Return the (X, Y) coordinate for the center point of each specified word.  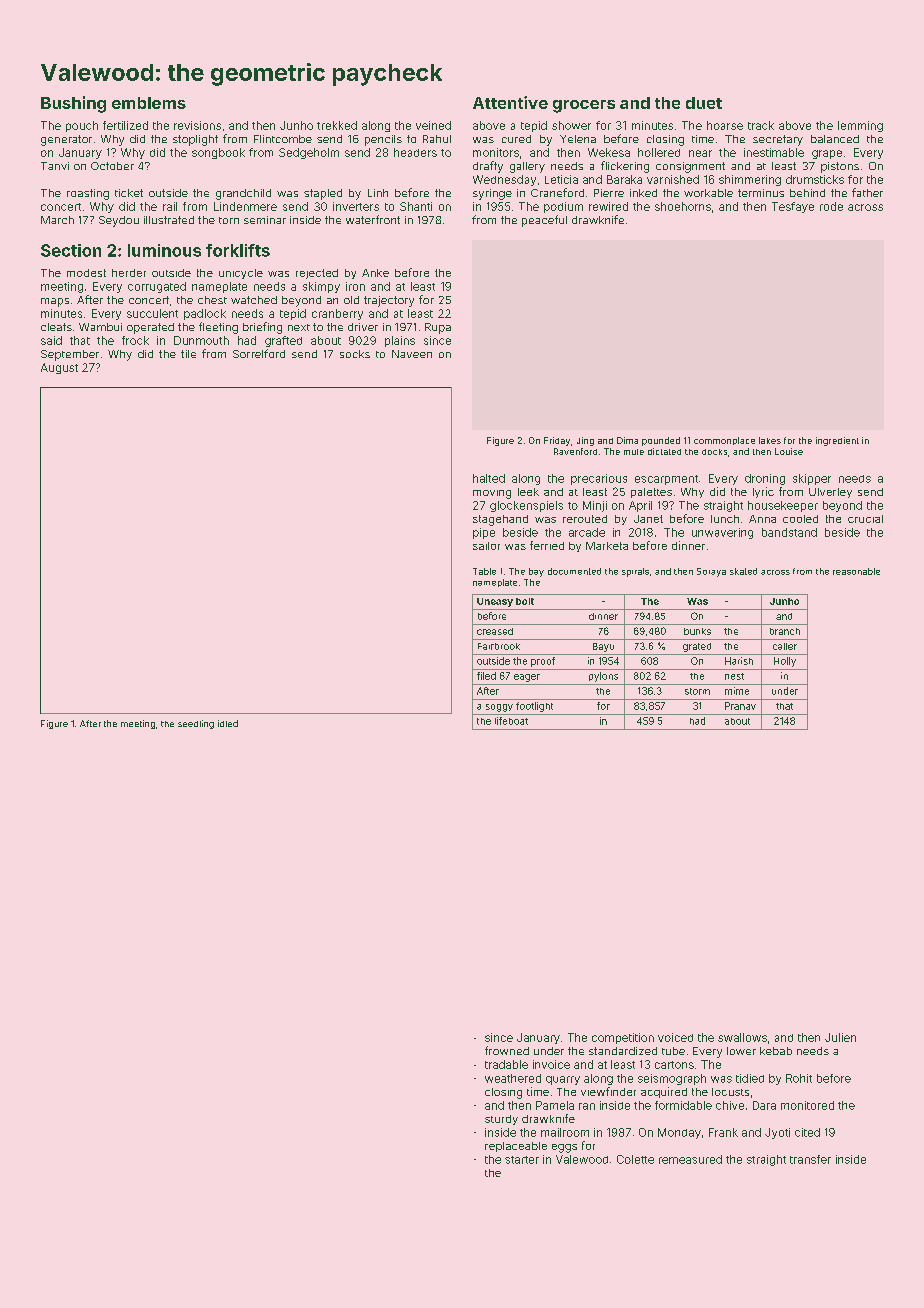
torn (229, 220)
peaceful (544, 221)
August (59, 368)
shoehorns (683, 206)
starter (522, 1160)
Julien (840, 1037)
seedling (196, 724)
